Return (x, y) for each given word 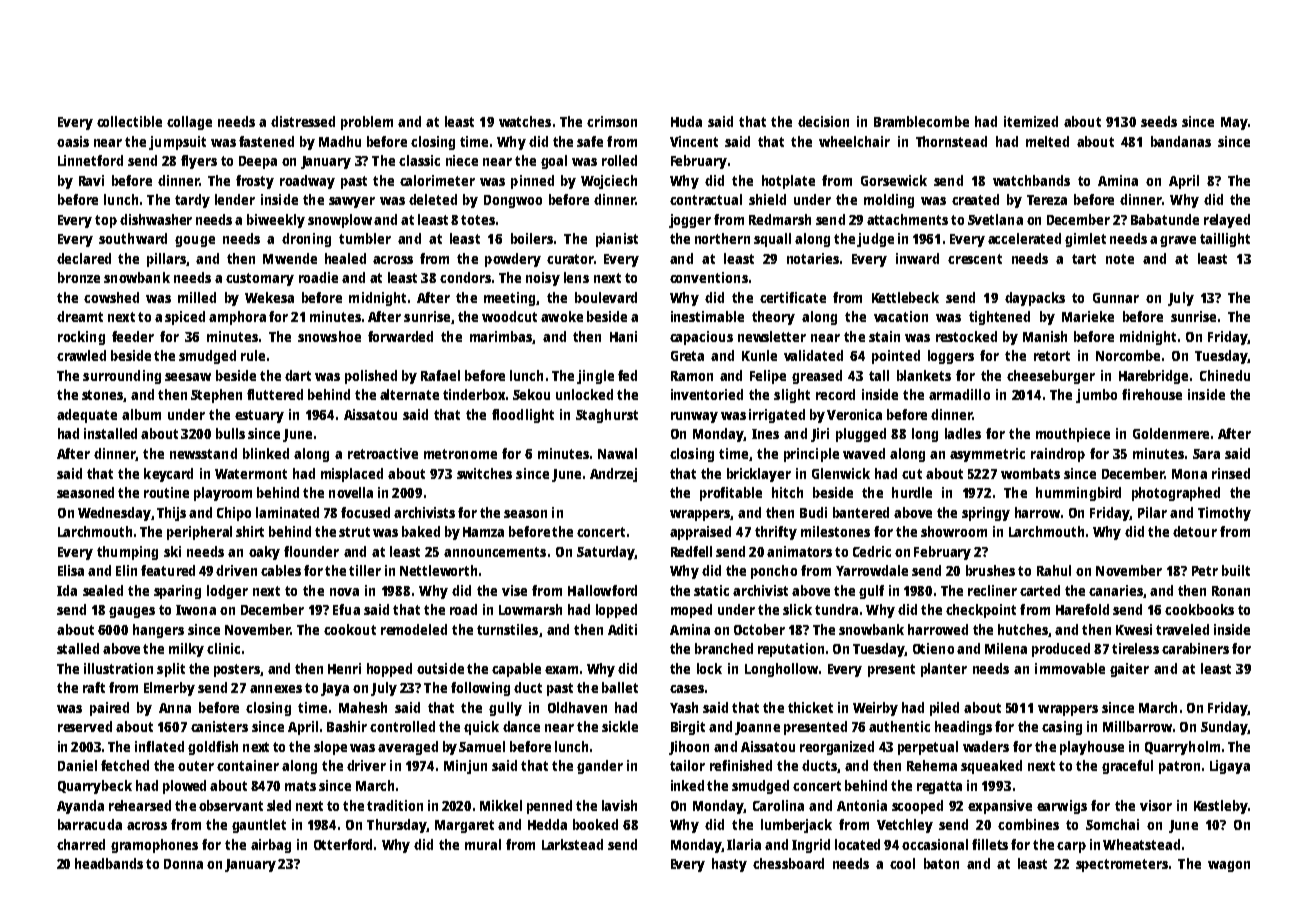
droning (306, 240)
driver (366, 765)
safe (590, 141)
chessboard (788, 863)
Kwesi (1134, 629)
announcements (495, 552)
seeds (1159, 121)
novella (351, 492)
